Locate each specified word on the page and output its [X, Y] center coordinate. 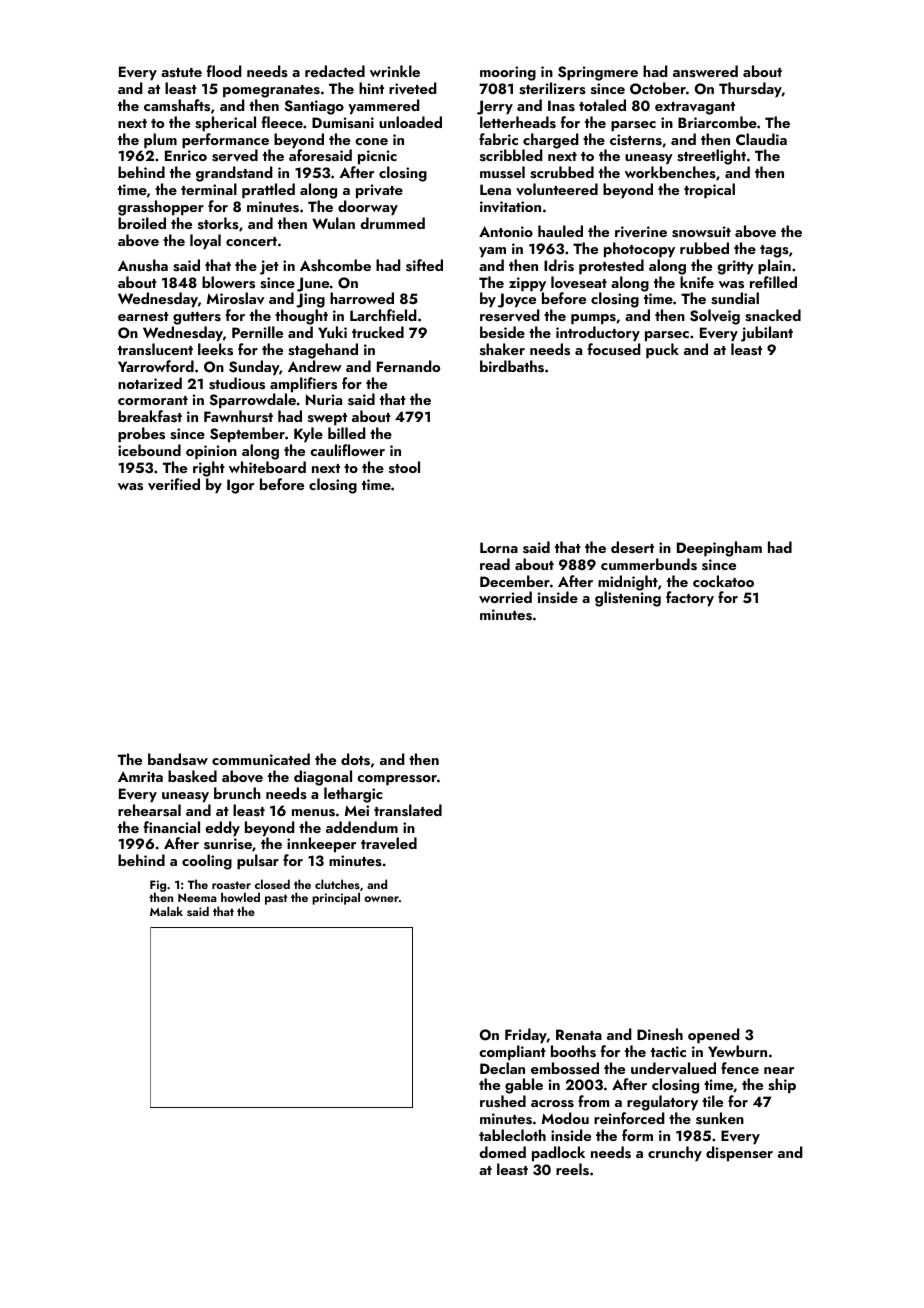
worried [505, 597]
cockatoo [723, 581]
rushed [503, 1101]
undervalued [673, 1068]
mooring [508, 73]
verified [174, 484]
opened [714, 1036]
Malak [166, 911]
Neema [197, 897]
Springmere [598, 73]
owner [381, 899]
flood [224, 71]
